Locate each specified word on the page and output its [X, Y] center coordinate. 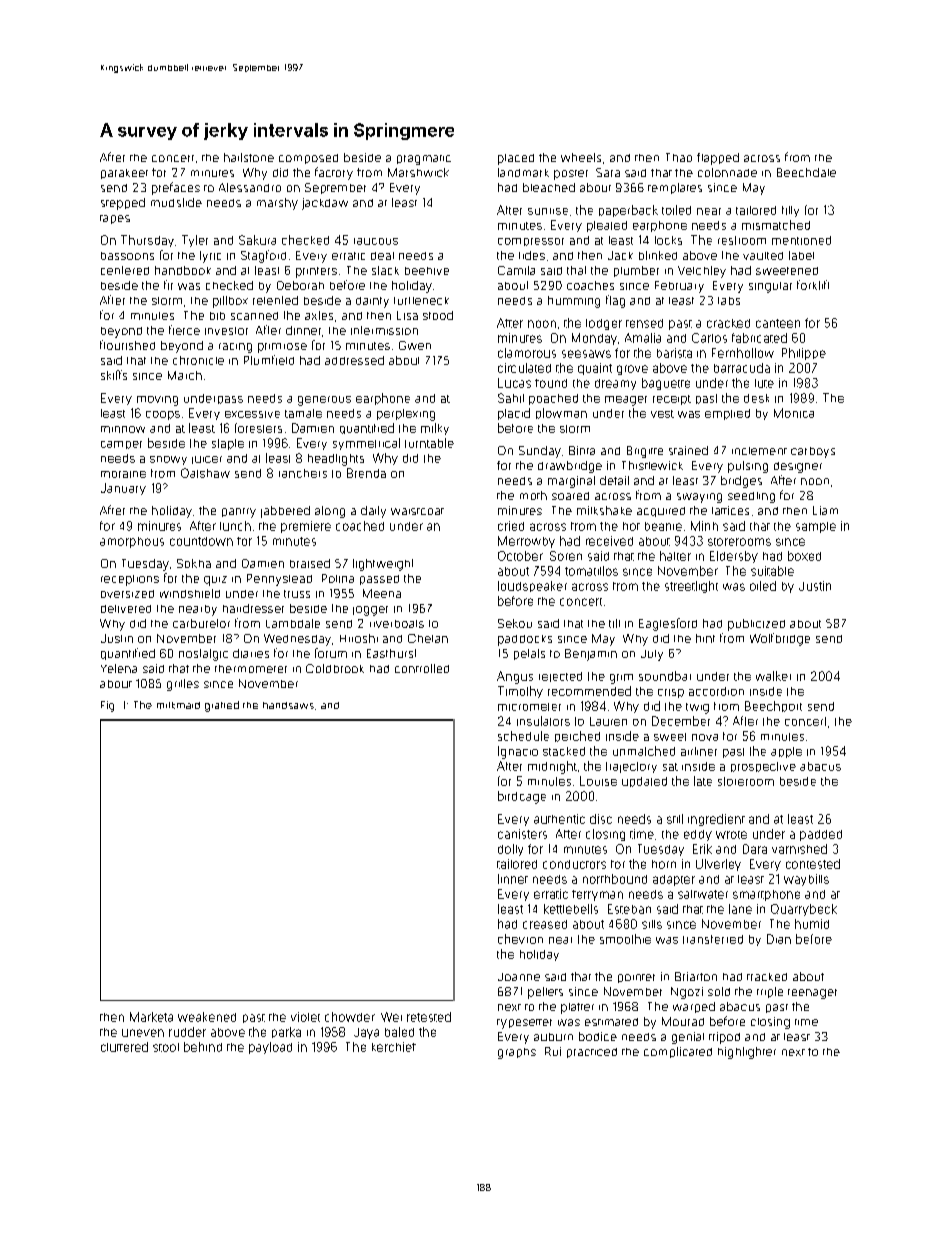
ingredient [716, 820]
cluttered [124, 1047]
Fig [107, 706]
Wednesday [297, 640]
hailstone [249, 157]
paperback [628, 211]
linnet [513, 879]
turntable [429, 443]
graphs [517, 1053]
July [652, 655]
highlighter [747, 1053]
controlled [422, 668]
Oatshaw [205, 473]
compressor [531, 242]
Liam [825, 510]
